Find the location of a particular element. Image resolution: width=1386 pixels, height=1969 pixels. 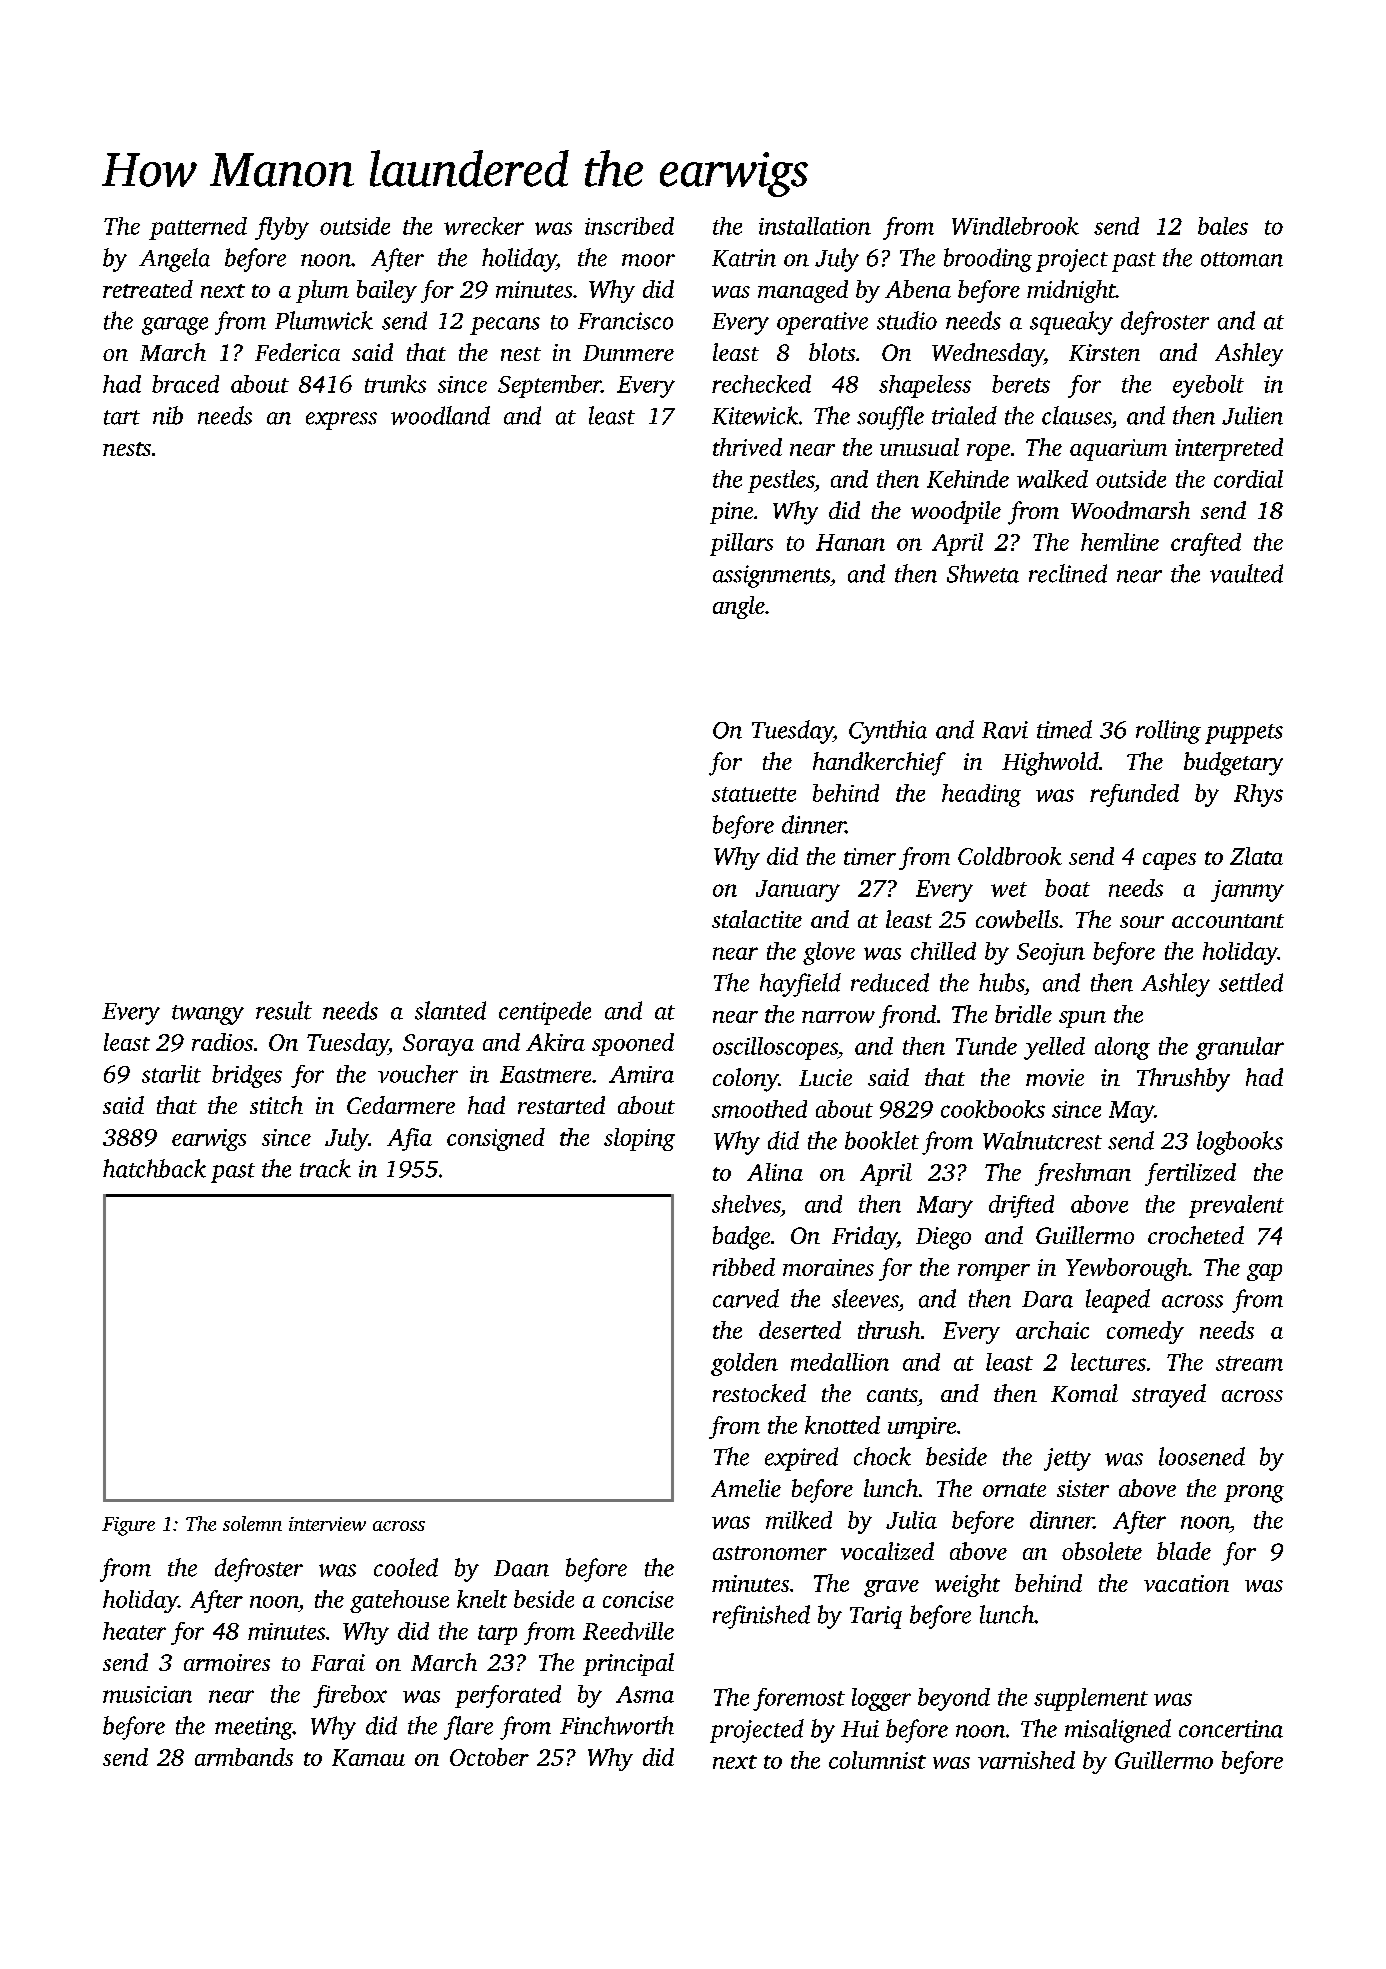

Amira is located at coordinates (641, 1074).
